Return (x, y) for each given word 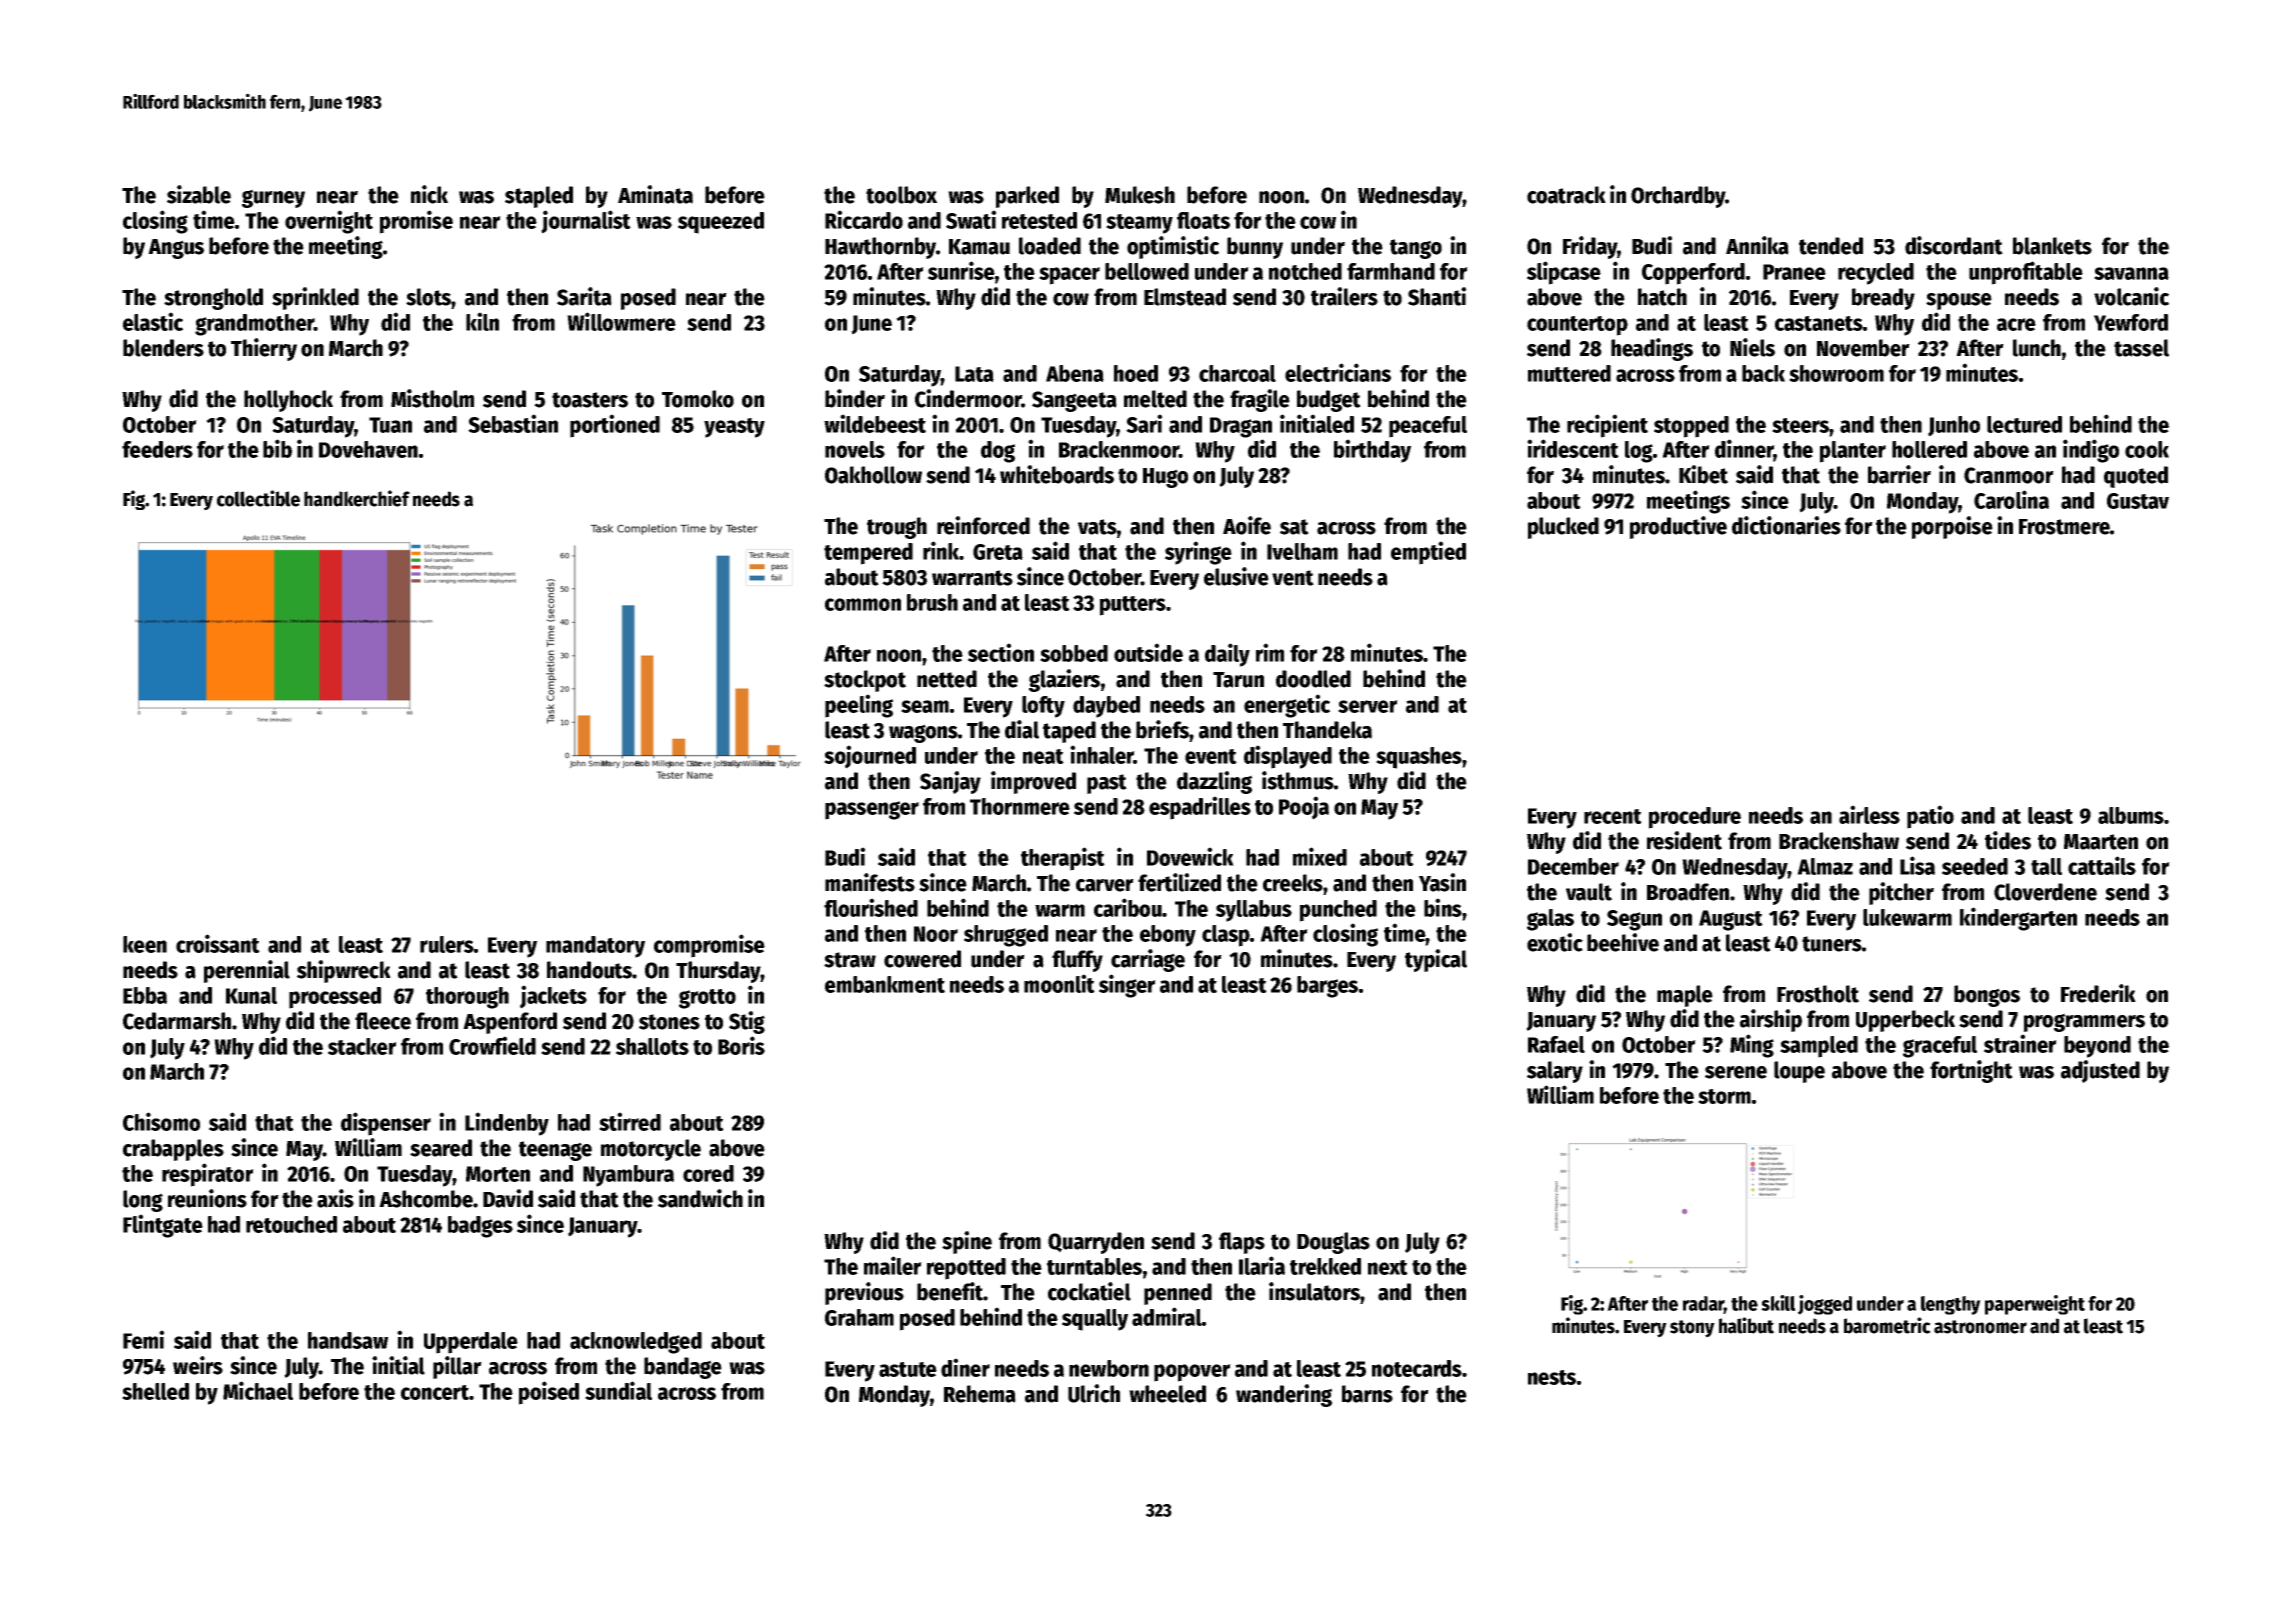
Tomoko (698, 399)
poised (549, 1393)
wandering (1284, 1395)
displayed (1288, 757)
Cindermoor (968, 398)
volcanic (2131, 296)
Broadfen (1688, 892)
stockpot (865, 681)
